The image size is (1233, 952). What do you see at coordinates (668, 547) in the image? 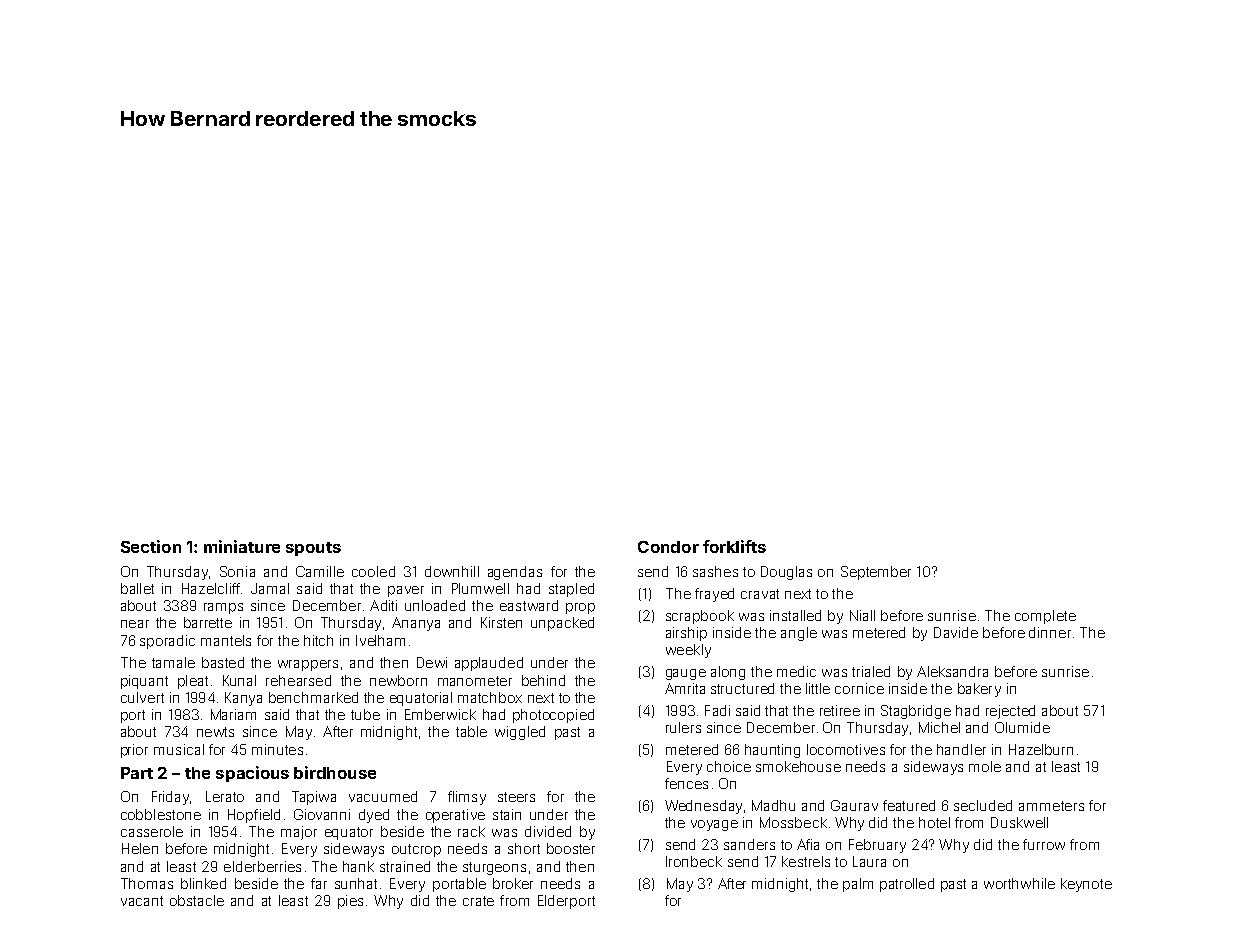
I see `Condor` at bounding box center [668, 547].
